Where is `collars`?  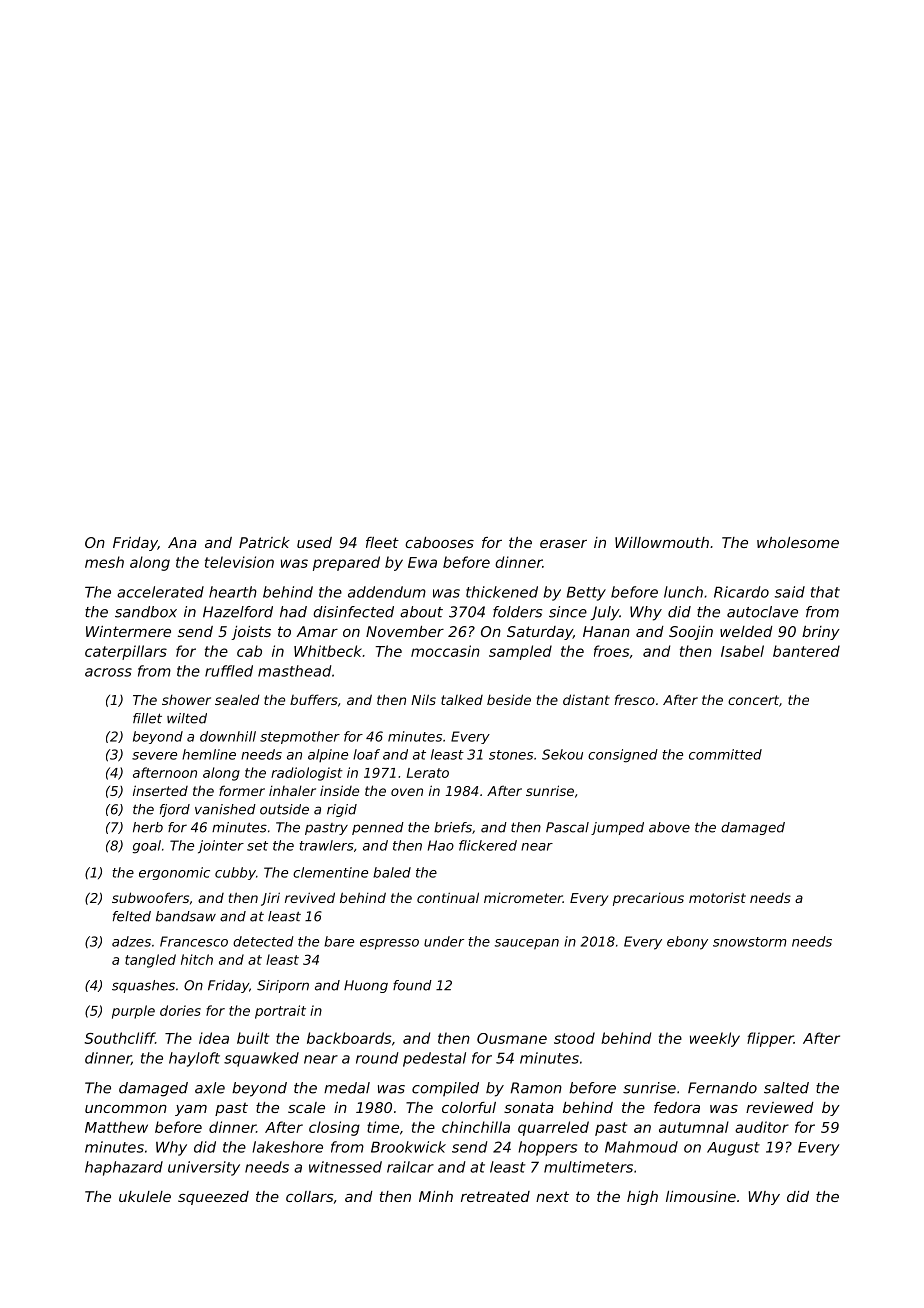
collars is located at coordinates (309, 1196).
